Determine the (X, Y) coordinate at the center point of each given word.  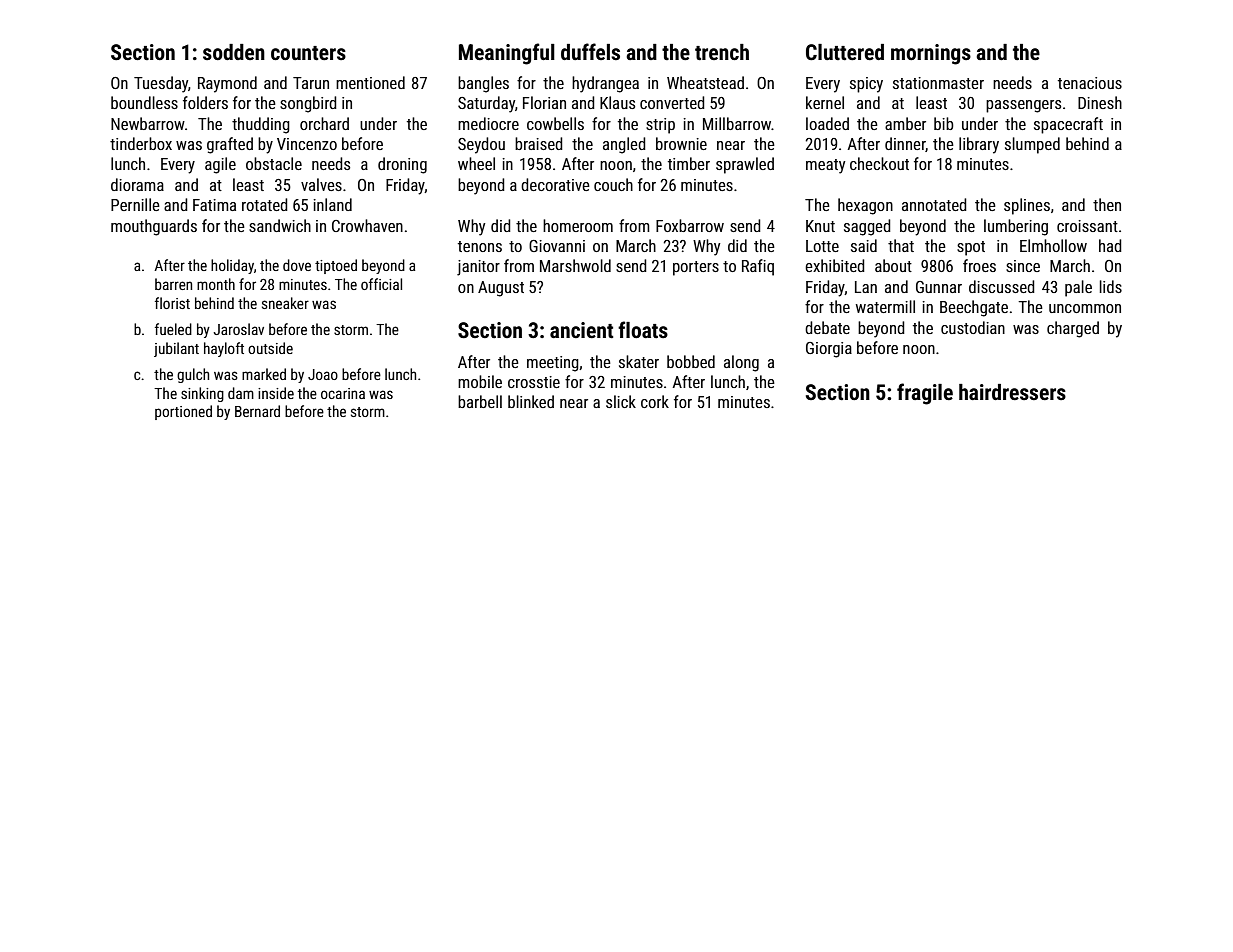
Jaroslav (238, 329)
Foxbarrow (690, 225)
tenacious (1090, 83)
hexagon (865, 206)
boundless (144, 102)
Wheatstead (705, 82)
